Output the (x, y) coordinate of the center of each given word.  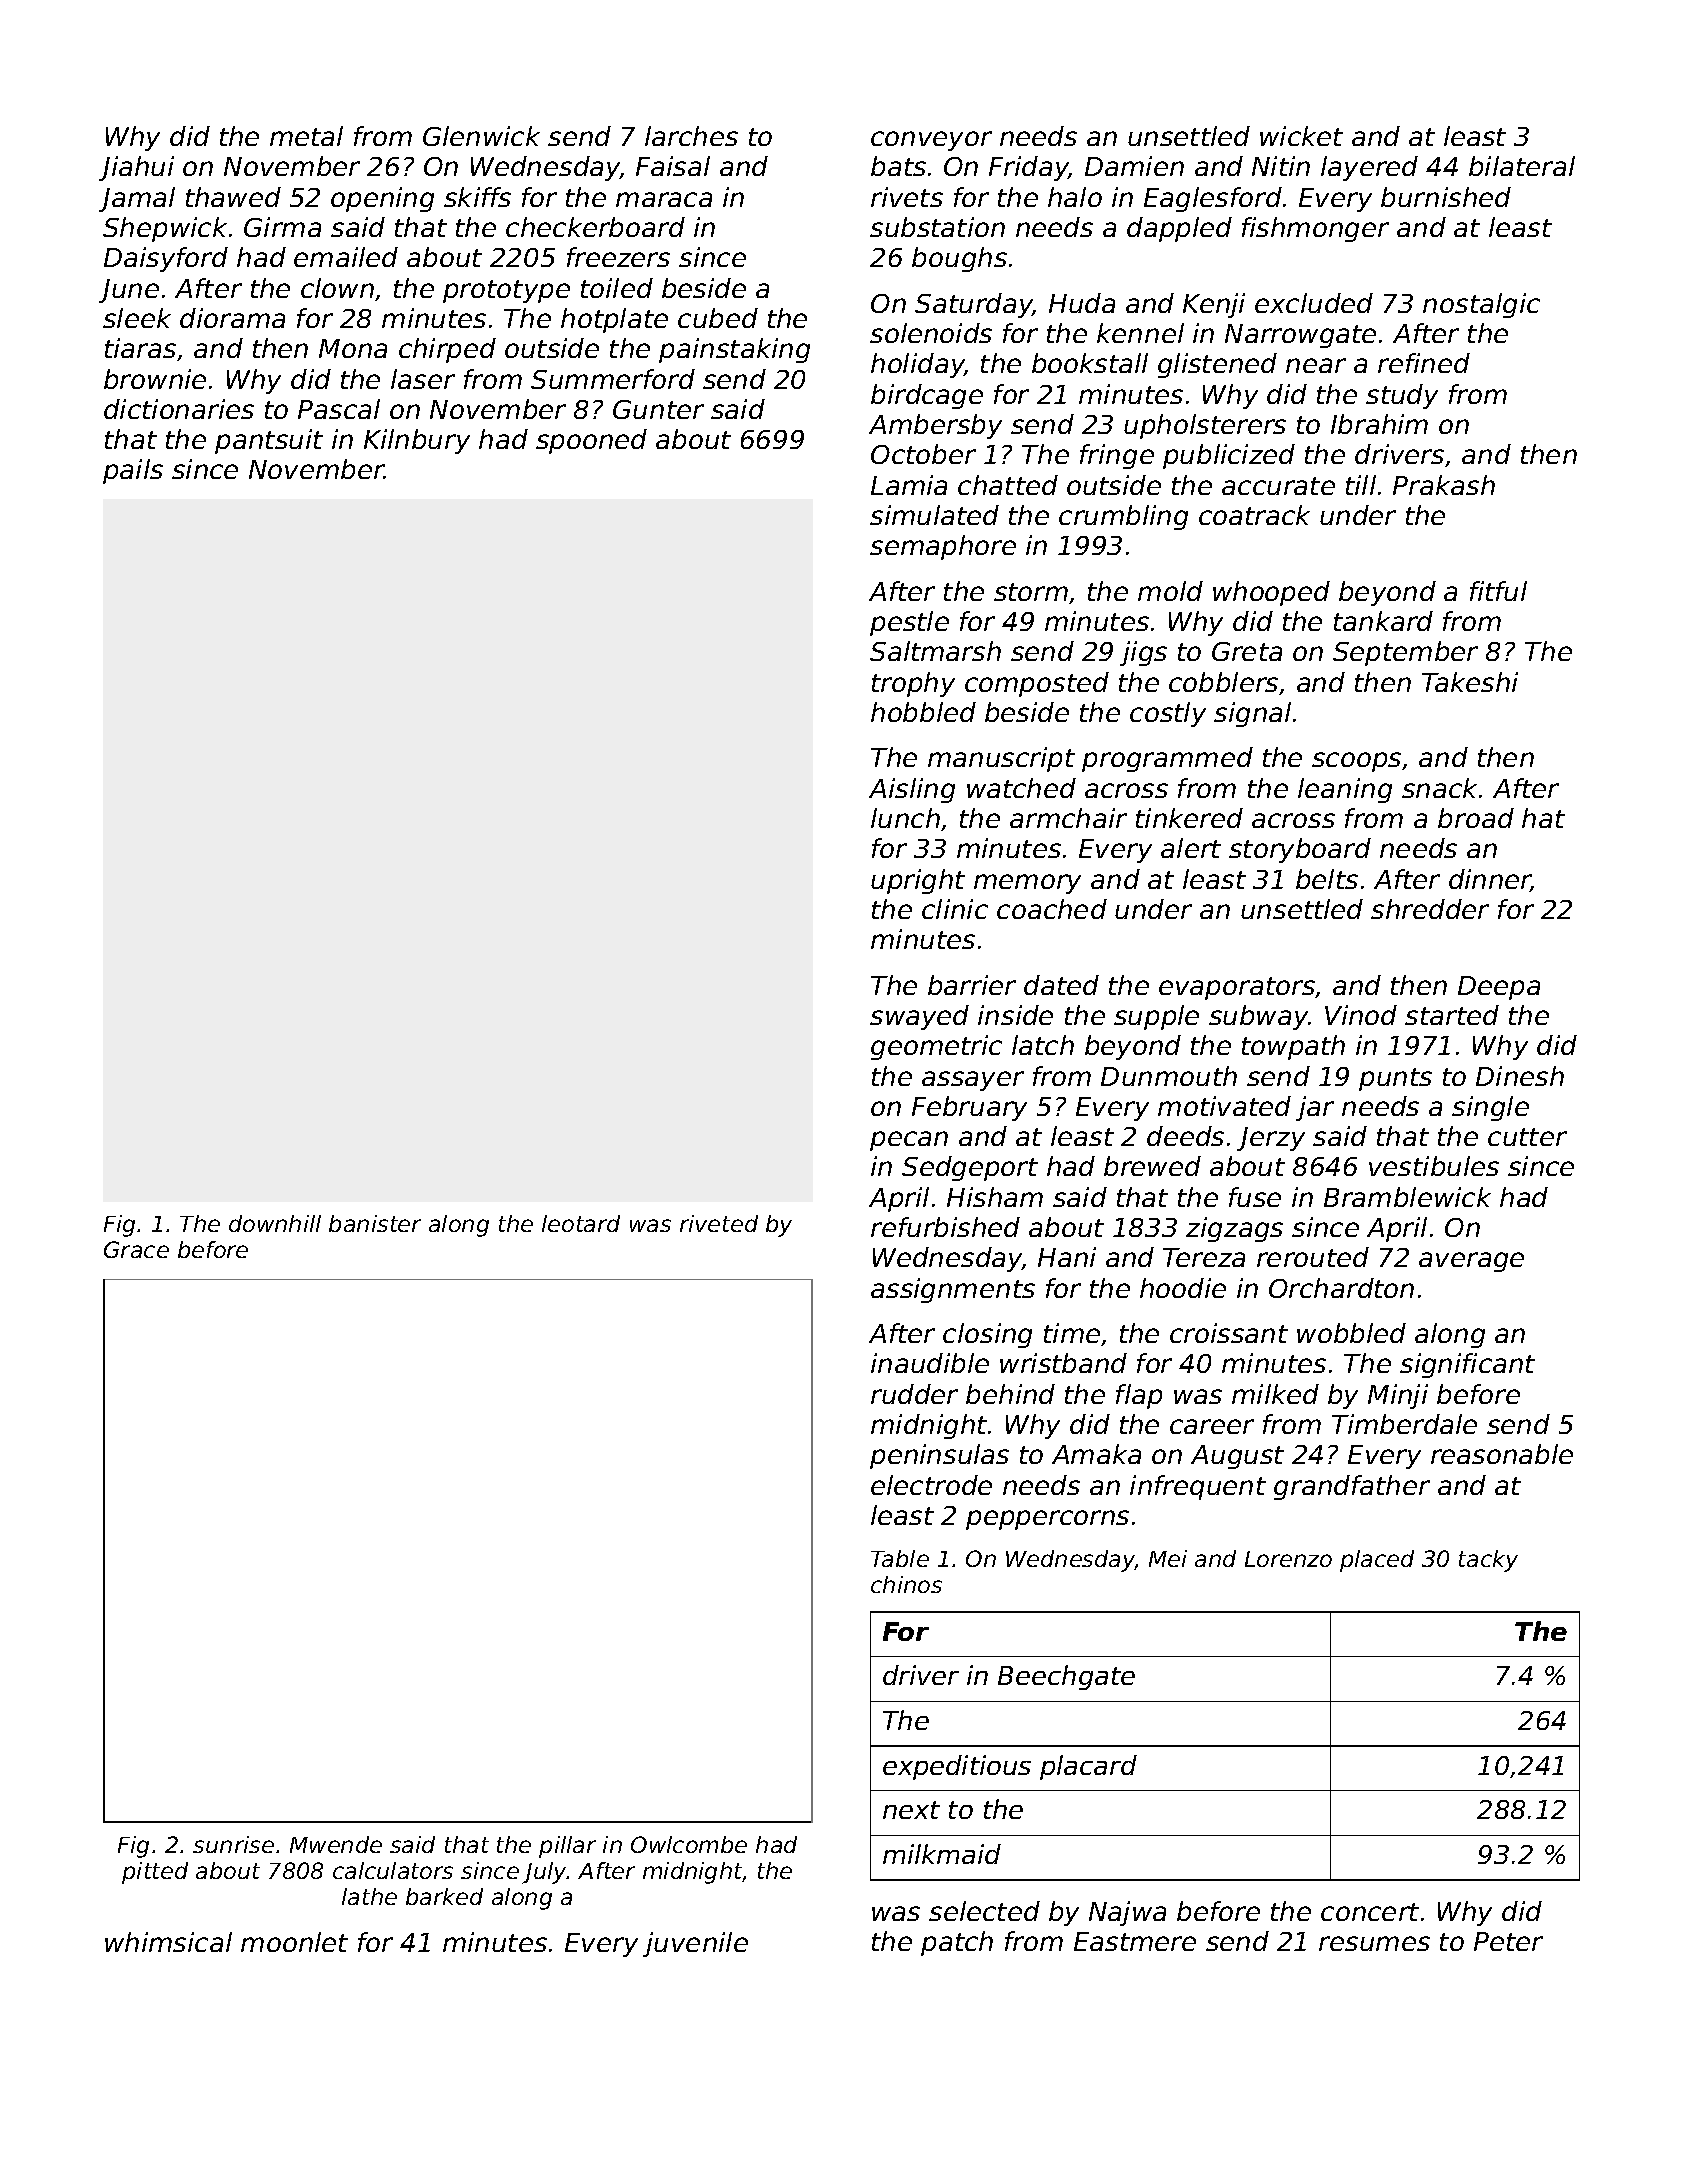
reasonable (1502, 1454)
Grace (136, 1249)
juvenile (695, 1944)
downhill (275, 1223)
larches (691, 136)
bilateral (1522, 166)
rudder (914, 1394)
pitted (155, 1873)
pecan (909, 1141)
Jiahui (136, 168)
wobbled (1351, 1333)
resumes (1374, 1943)
